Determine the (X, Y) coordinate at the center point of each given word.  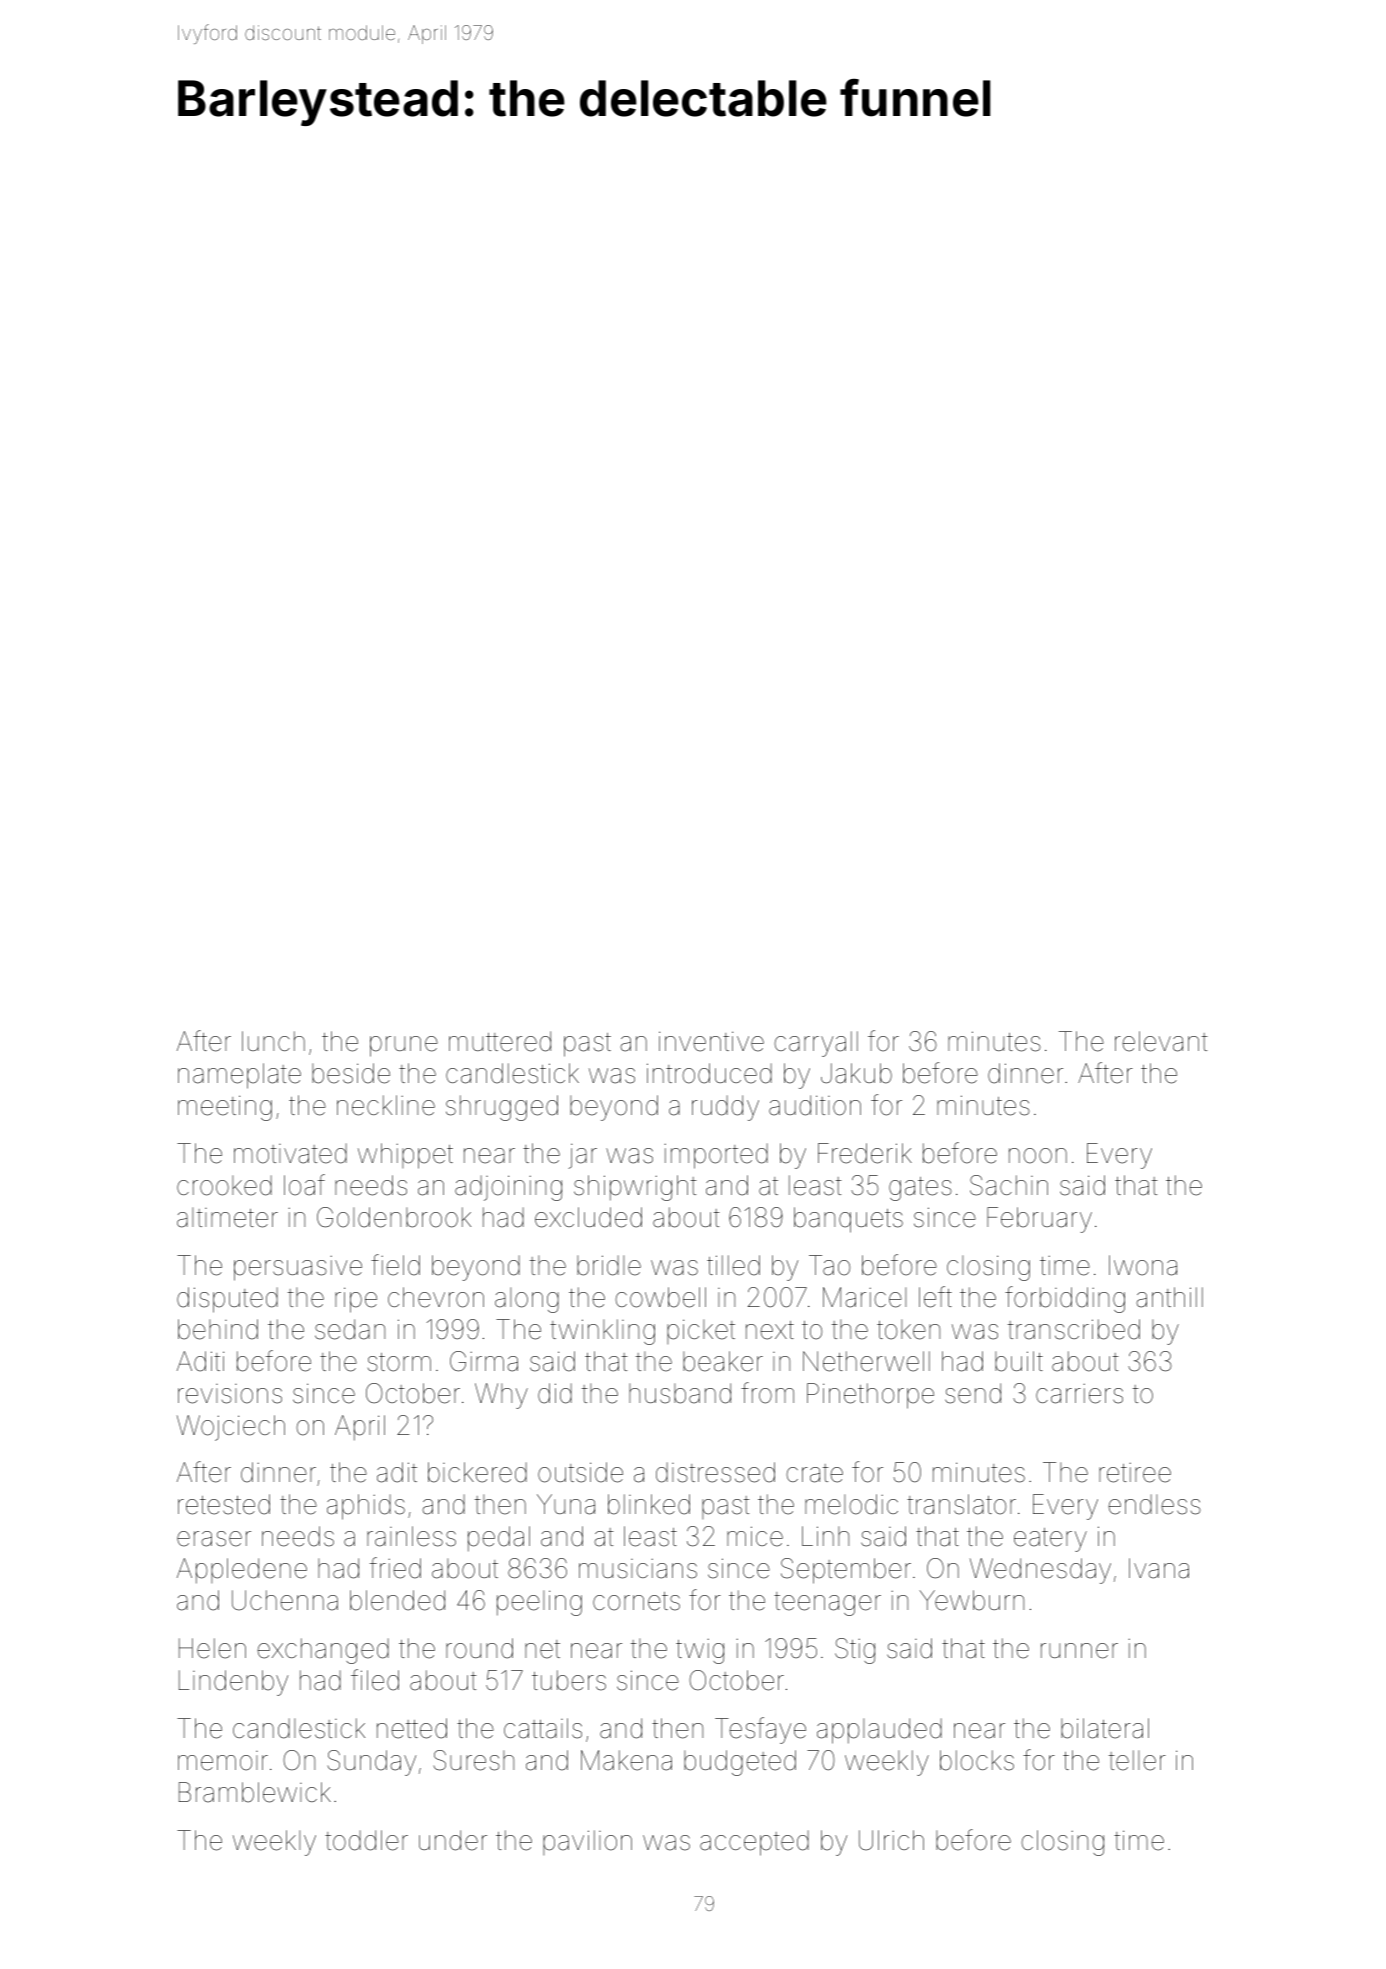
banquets (848, 1220)
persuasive (298, 1268)
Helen (212, 1648)
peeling (539, 1603)
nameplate (239, 1076)
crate (814, 1473)
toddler (366, 1840)
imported (716, 1156)
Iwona (1143, 1265)
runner (1079, 1651)
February (1039, 1220)
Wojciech (231, 1428)
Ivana (1159, 1568)
